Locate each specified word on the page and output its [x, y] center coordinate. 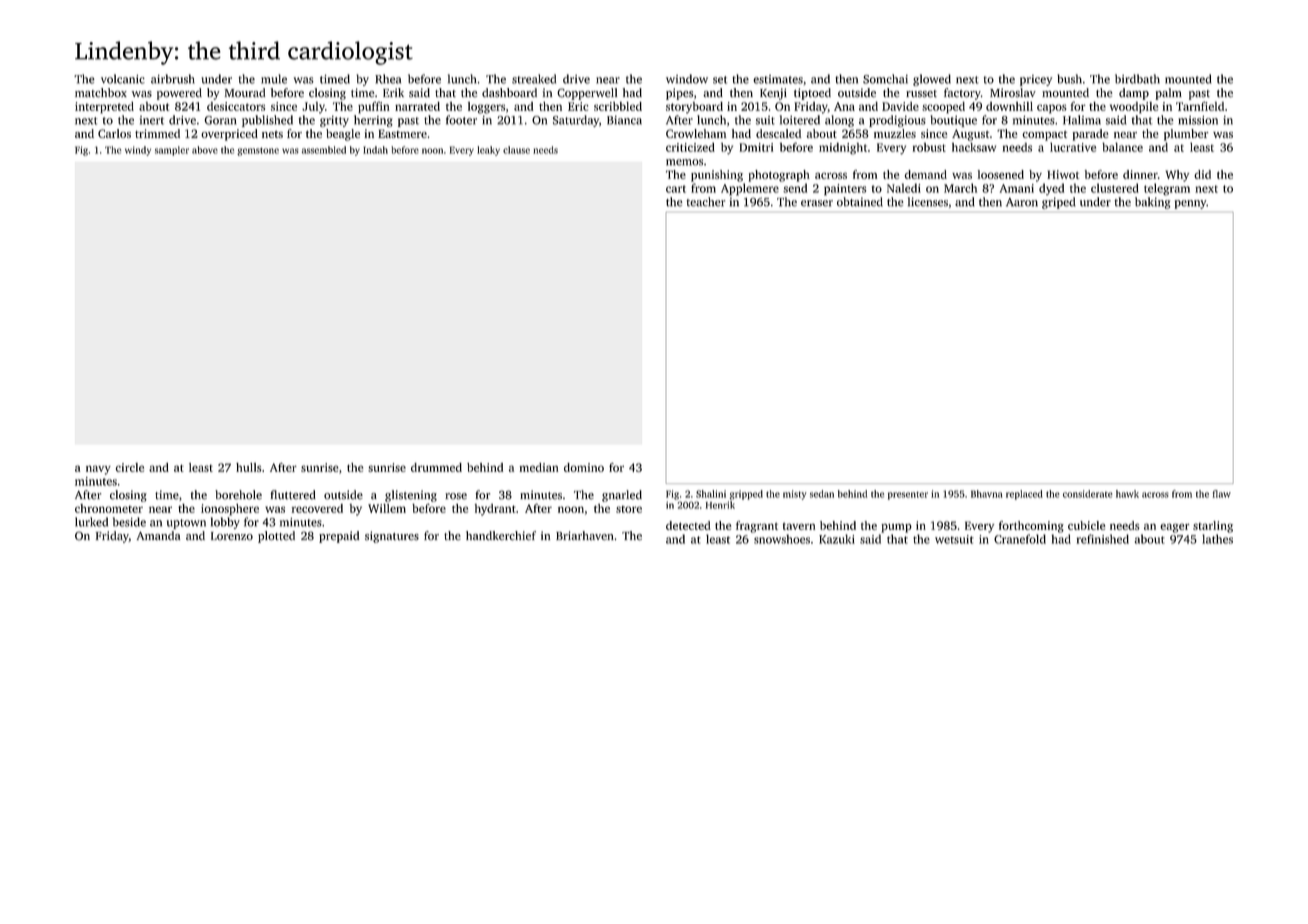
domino [584, 467]
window [687, 79]
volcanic [123, 79]
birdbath [1137, 79]
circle [130, 467]
